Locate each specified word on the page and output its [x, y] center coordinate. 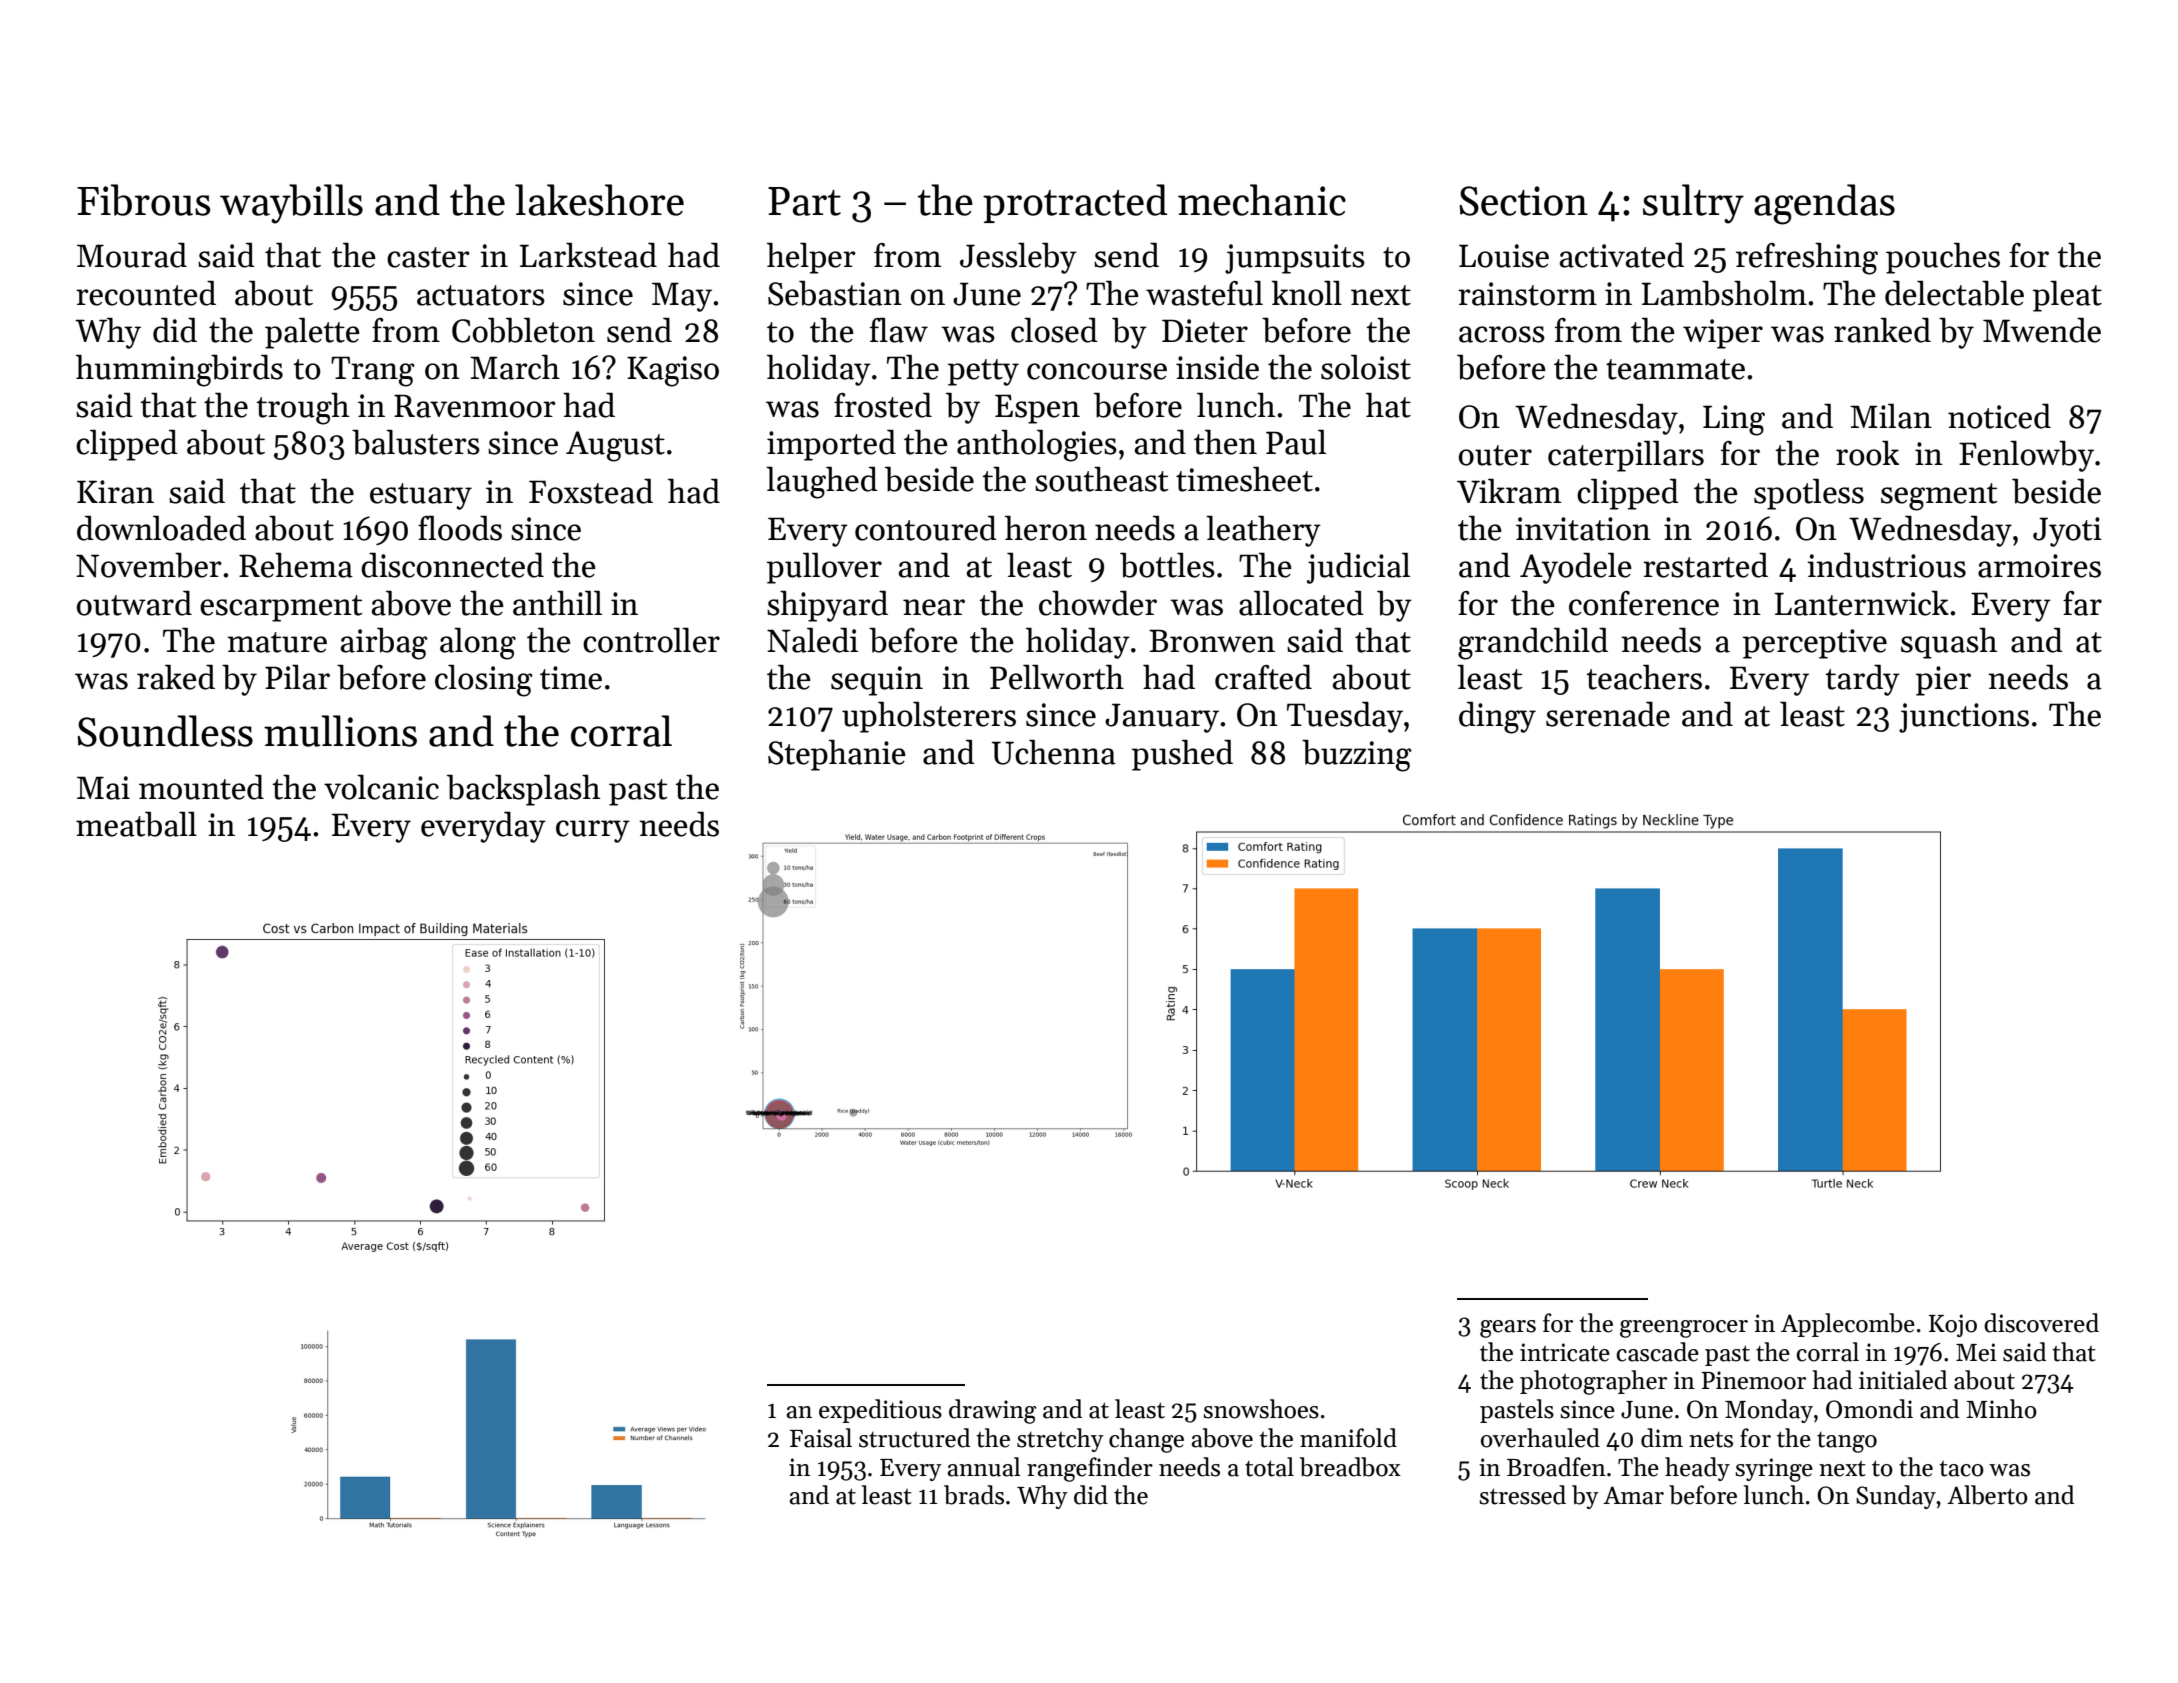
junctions [1964, 718]
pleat [2067, 296]
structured [914, 1438]
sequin [877, 681]
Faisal [821, 1438]
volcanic [381, 787]
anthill [557, 603]
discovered [2041, 1323]
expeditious [880, 1411]
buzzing [1357, 755]
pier [1943, 681]
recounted [146, 293]
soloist [1366, 367]
